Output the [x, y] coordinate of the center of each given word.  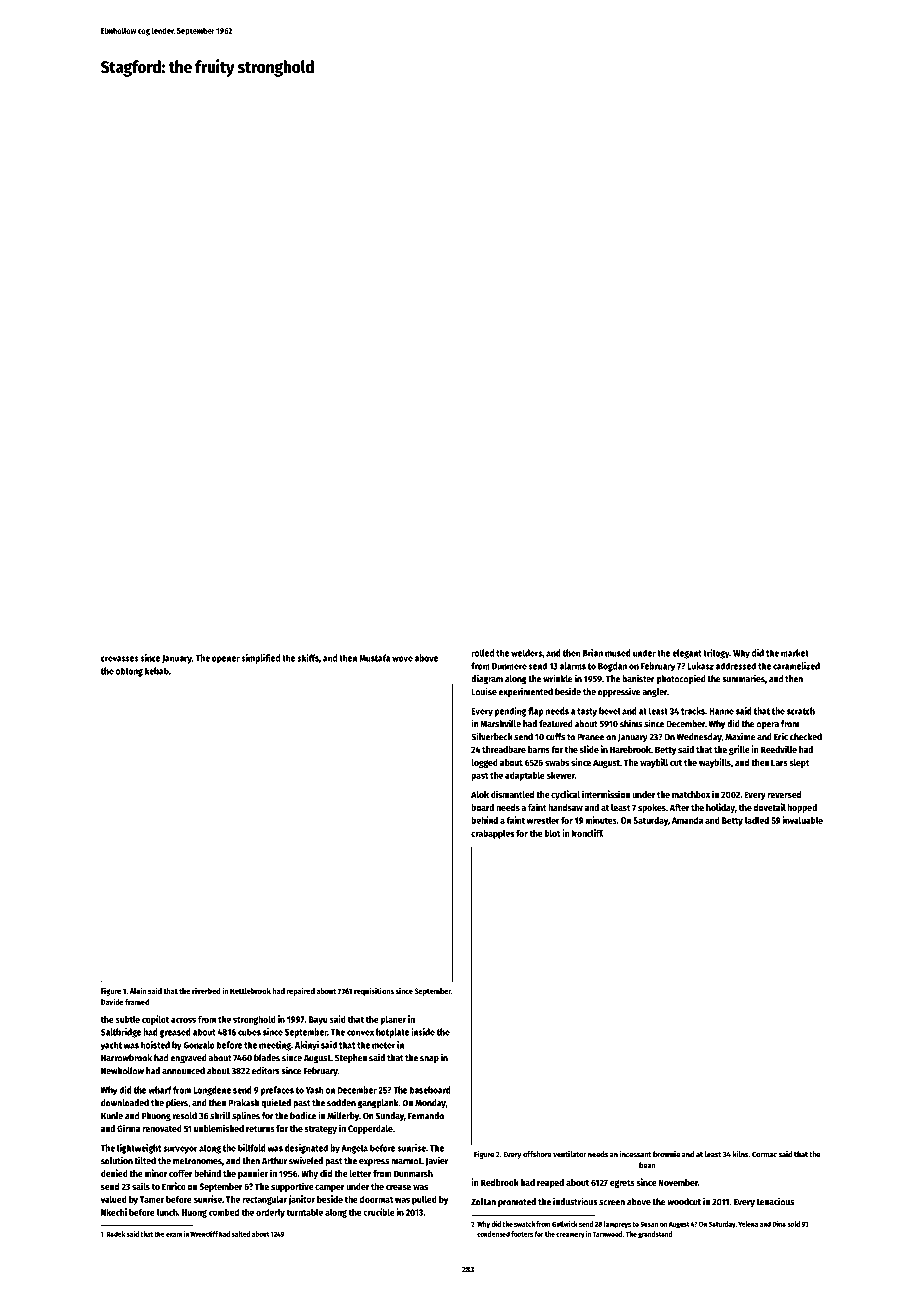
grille [739, 750]
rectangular [264, 1200]
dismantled [512, 794]
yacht [111, 1046]
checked [806, 737]
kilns [740, 1154]
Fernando [426, 1116]
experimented [526, 693]
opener [226, 660]
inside [423, 1032]
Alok [480, 794]
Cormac [764, 1154]
